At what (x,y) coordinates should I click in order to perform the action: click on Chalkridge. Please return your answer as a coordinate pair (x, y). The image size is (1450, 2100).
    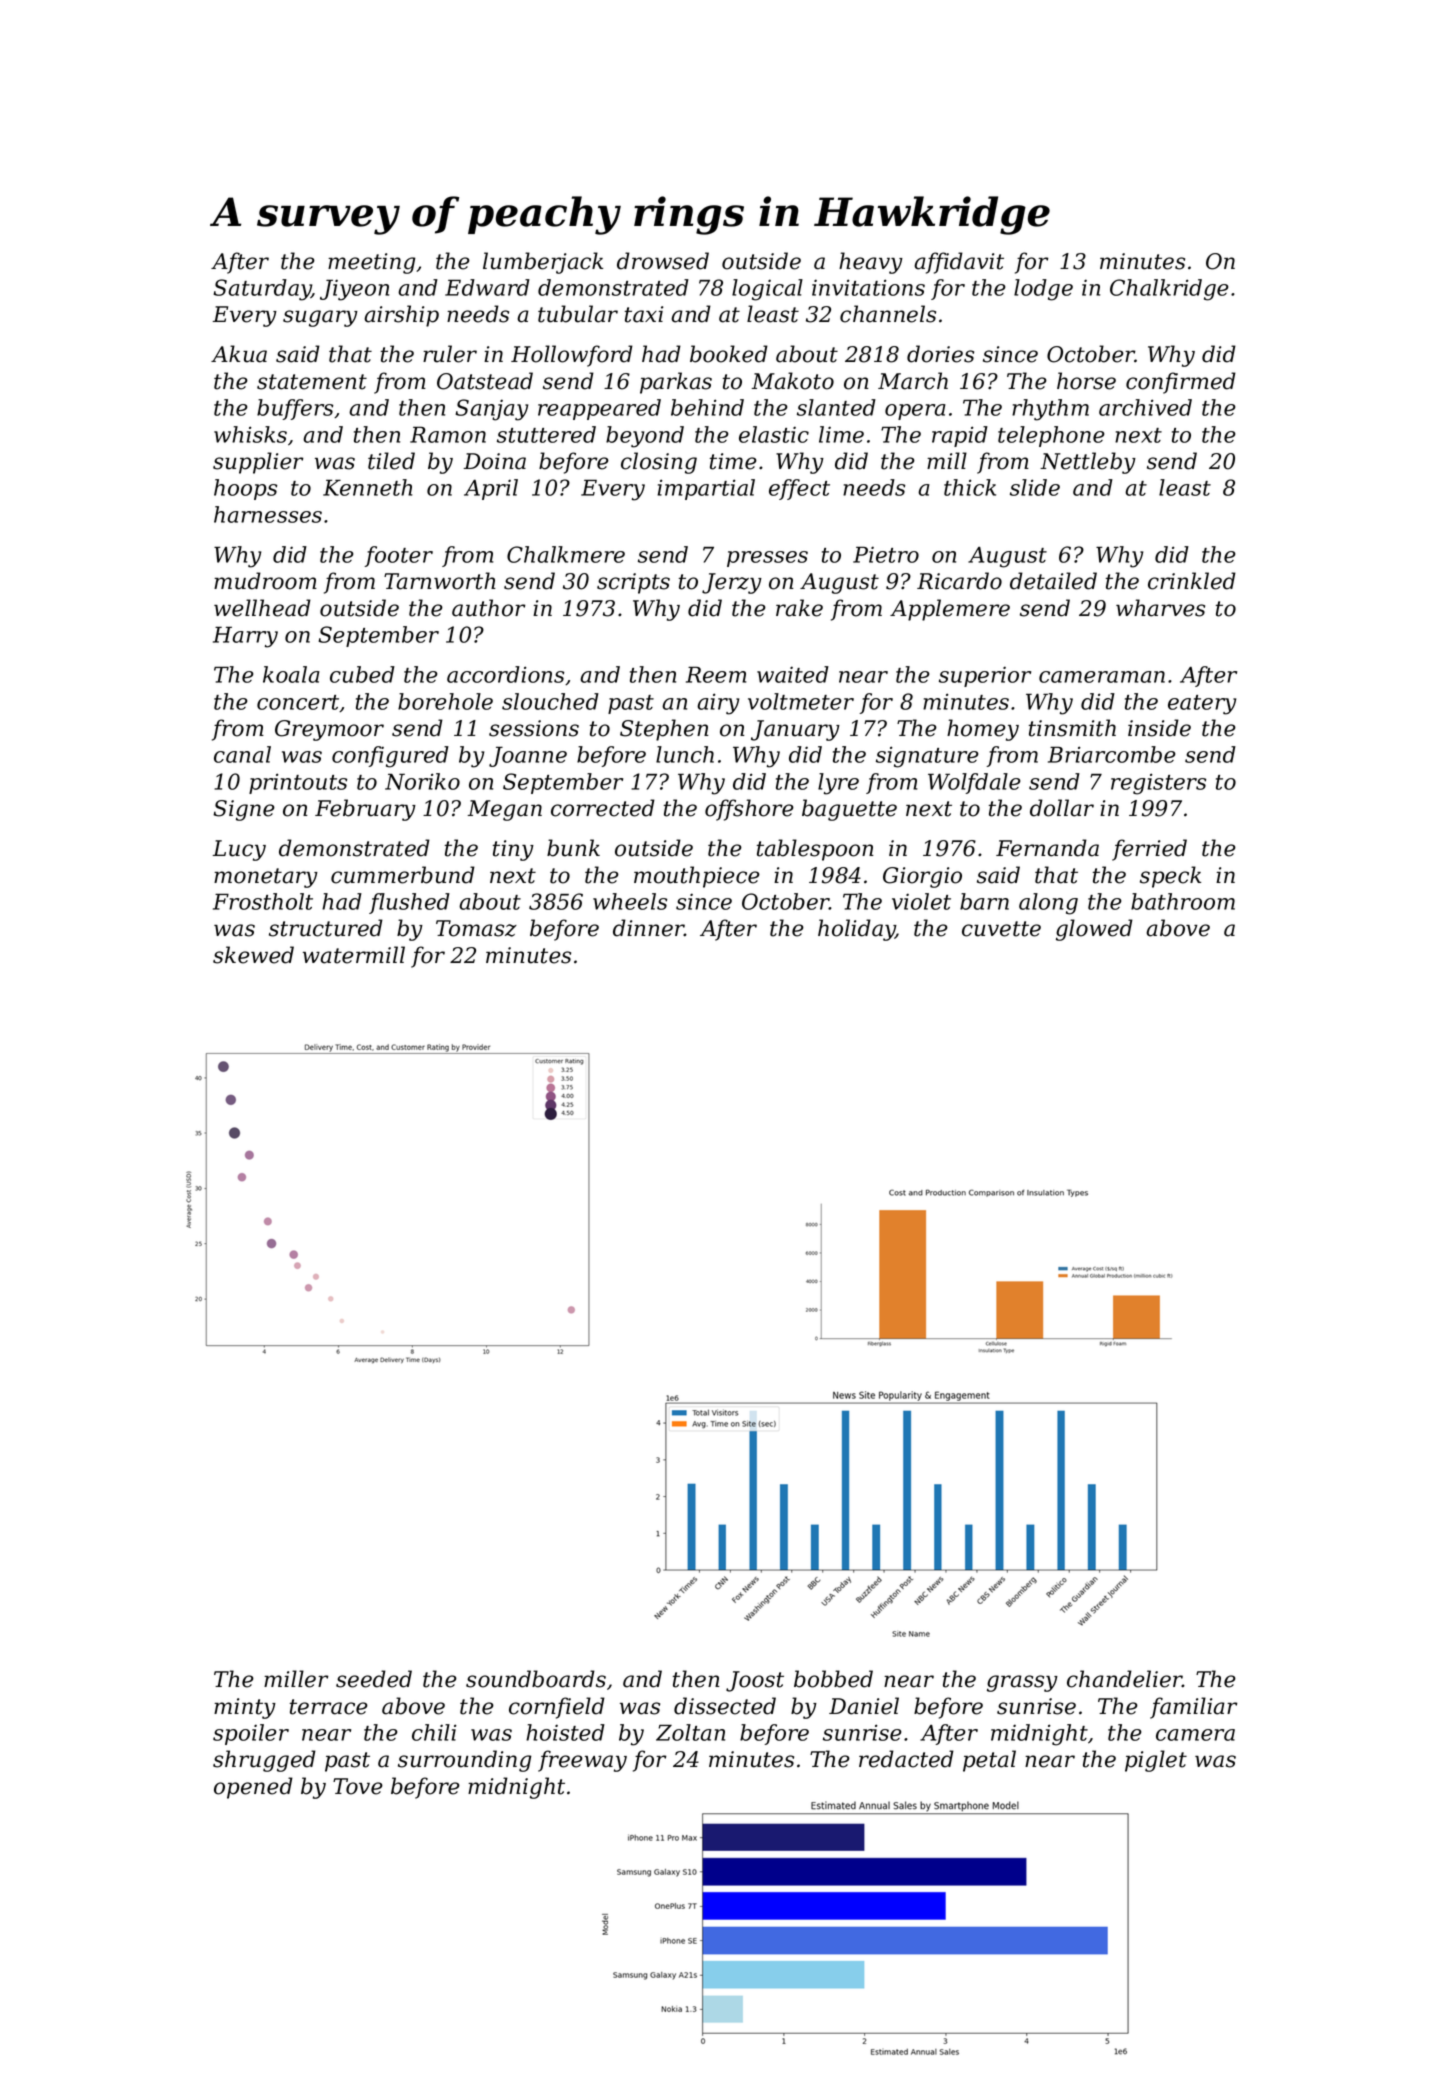
    Looking at the image, I should click on (1169, 290).
